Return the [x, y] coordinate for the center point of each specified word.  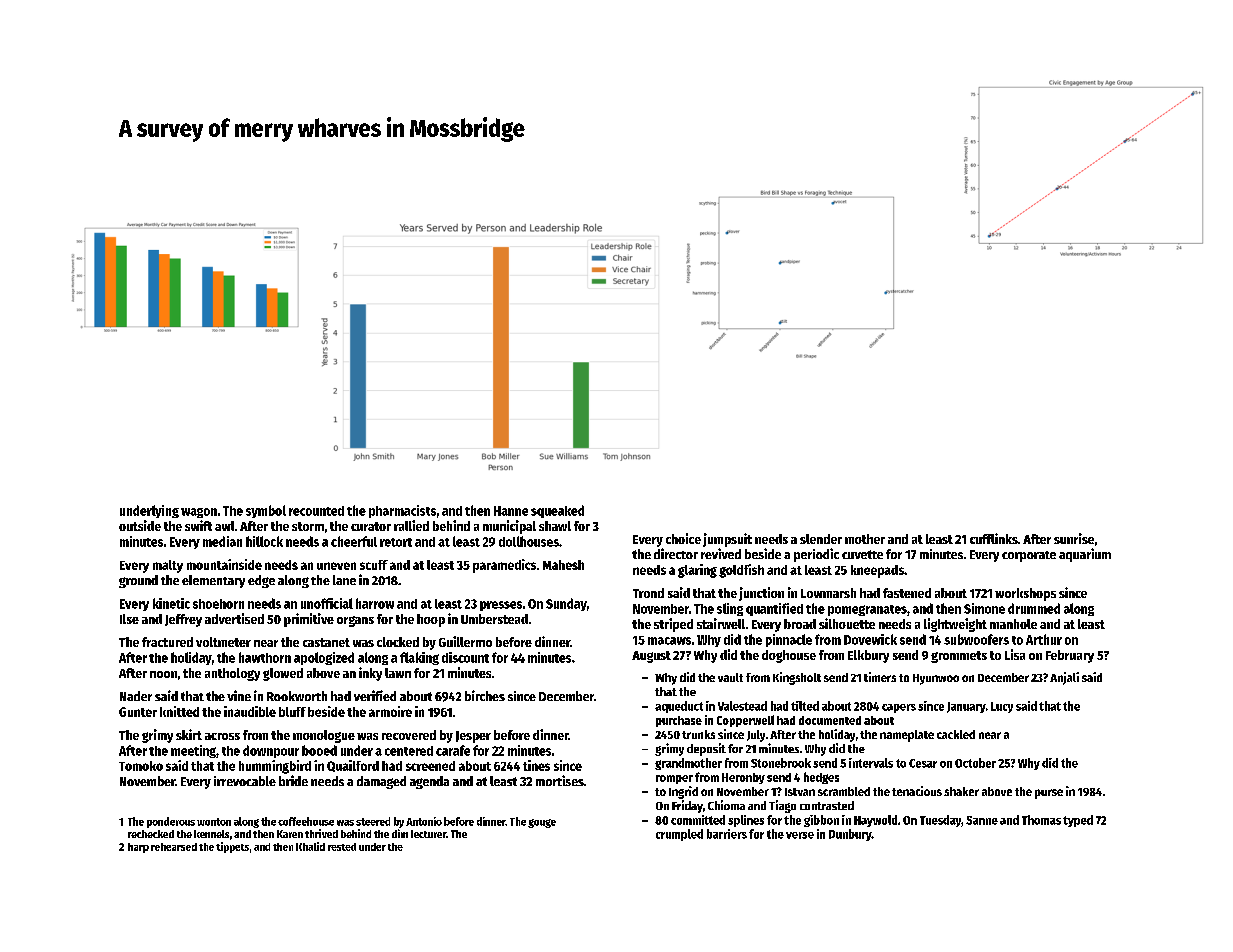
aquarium [1085, 555]
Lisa [1015, 654]
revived [721, 553]
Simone [984, 608]
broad [800, 624]
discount [465, 657]
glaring [697, 571]
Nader [136, 696]
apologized [324, 658]
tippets [232, 847]
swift [198, 525]
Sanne [982, 820]
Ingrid [683, 792]
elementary [213, 581]
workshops [1025, 594]
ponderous [171, 822]
